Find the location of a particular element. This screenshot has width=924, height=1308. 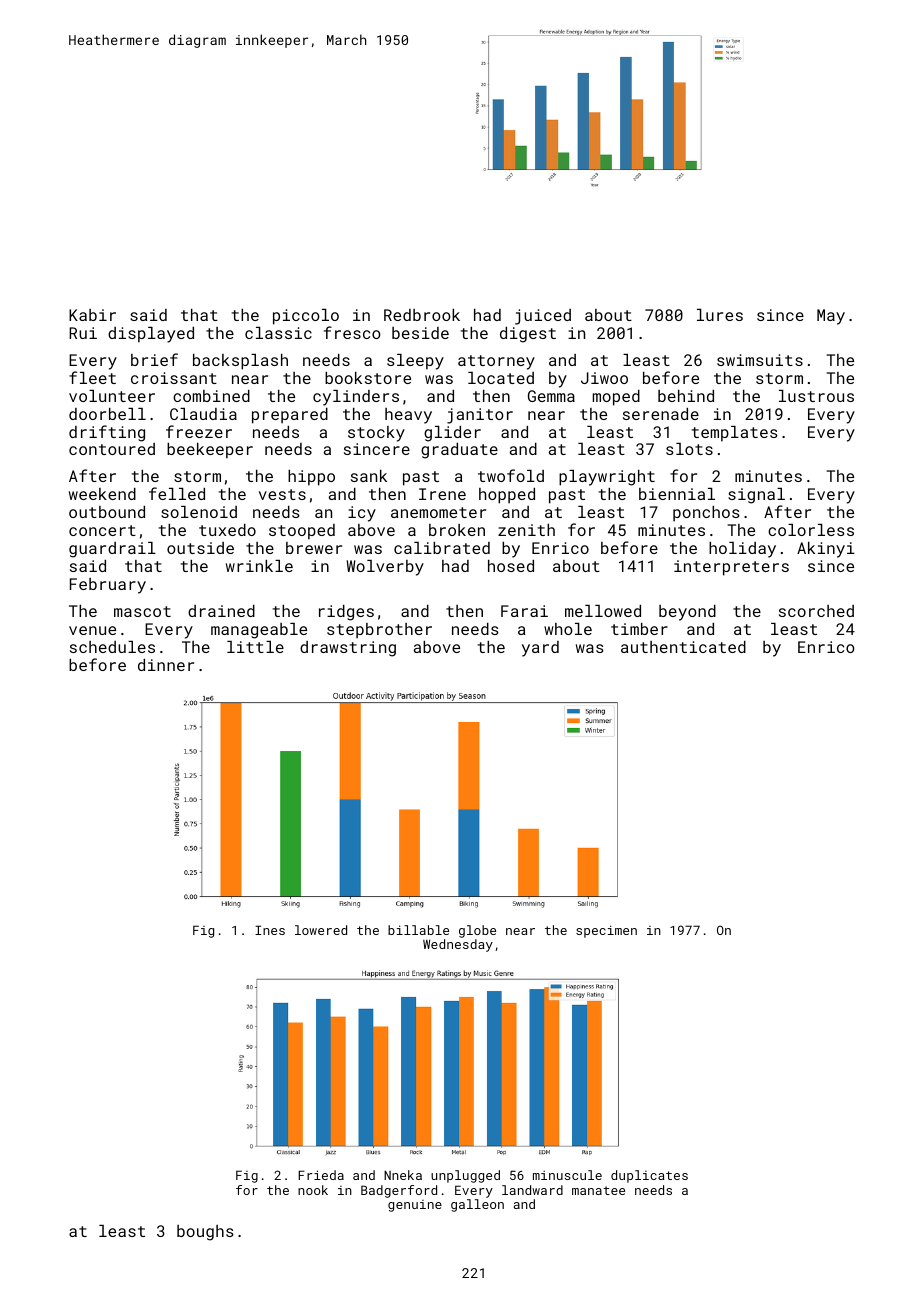

Akinyi is located at coordinates (826, 550).
